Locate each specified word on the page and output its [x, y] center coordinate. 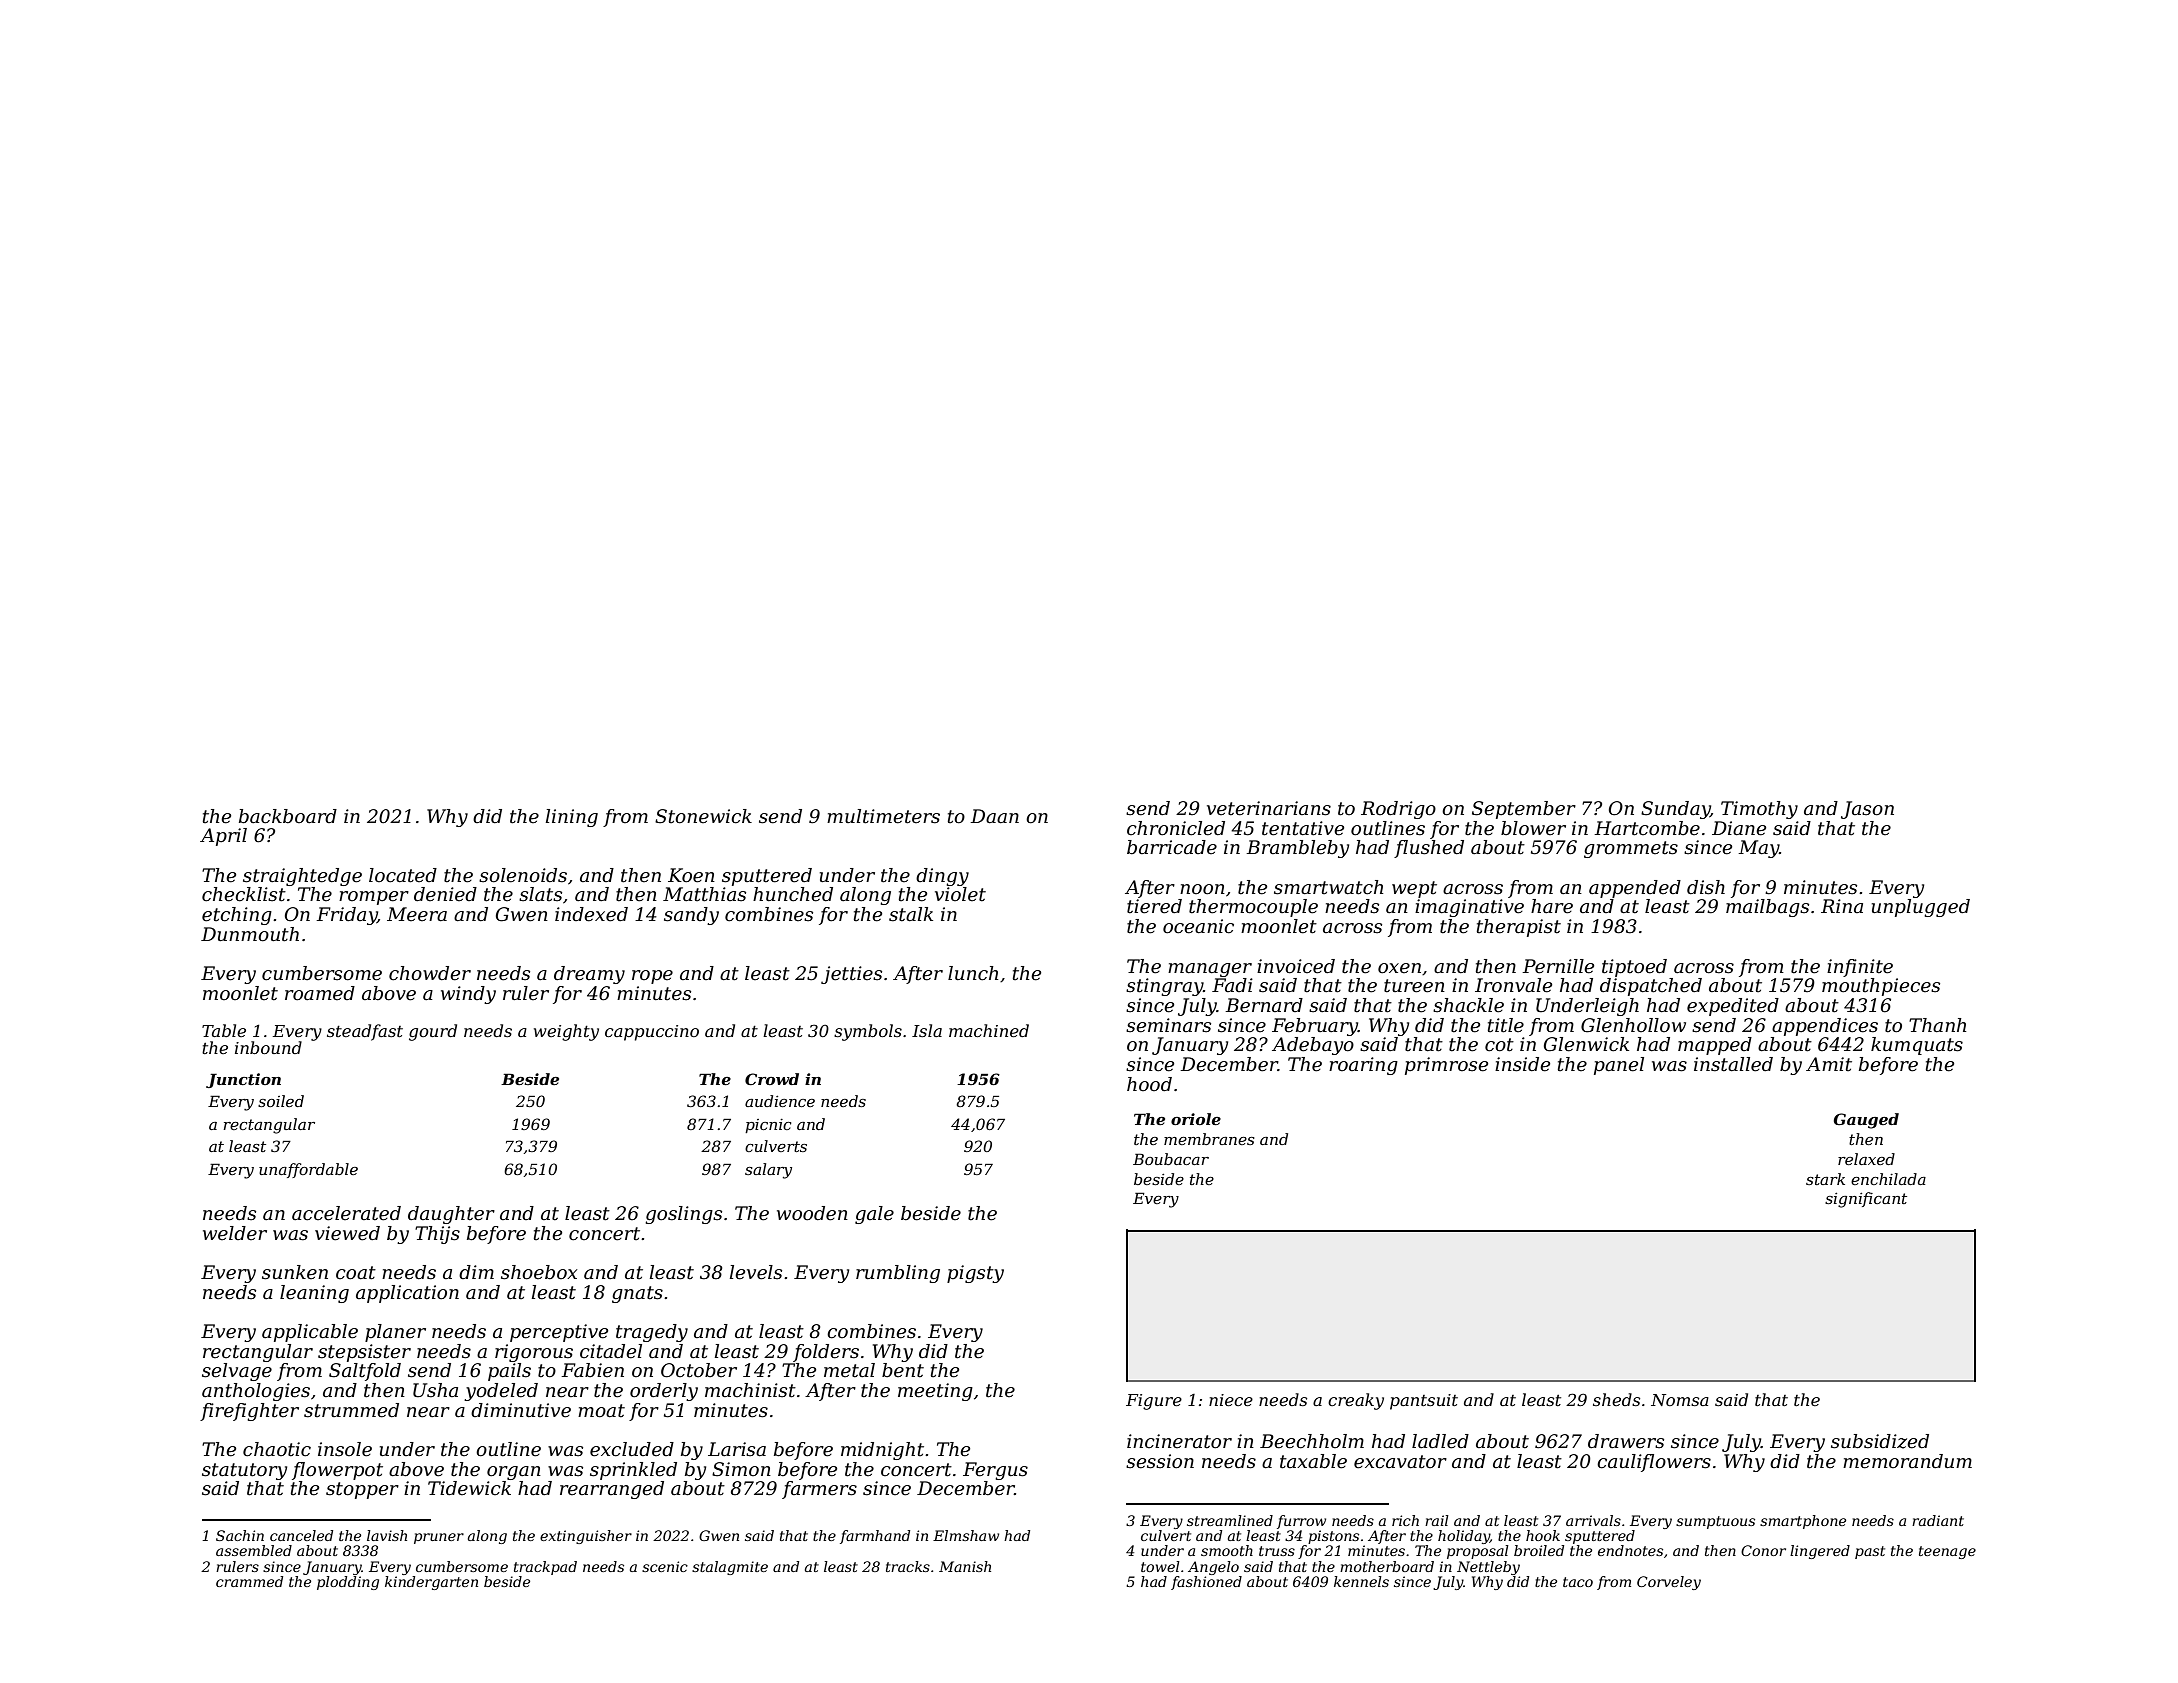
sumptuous [1715, 1522]
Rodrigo [1398, 810]
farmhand [875, 1537]
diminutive [521, 1410]
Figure [1154, 1402]
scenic [665, 1566]
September [1524, 810]
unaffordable [308, 1170]
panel [1619, 1066]
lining [572, 818]
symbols [868, 1032]
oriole [1196, 1119]
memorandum [1907, 1461]
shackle [1468, 1005]
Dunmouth [250, 934]
